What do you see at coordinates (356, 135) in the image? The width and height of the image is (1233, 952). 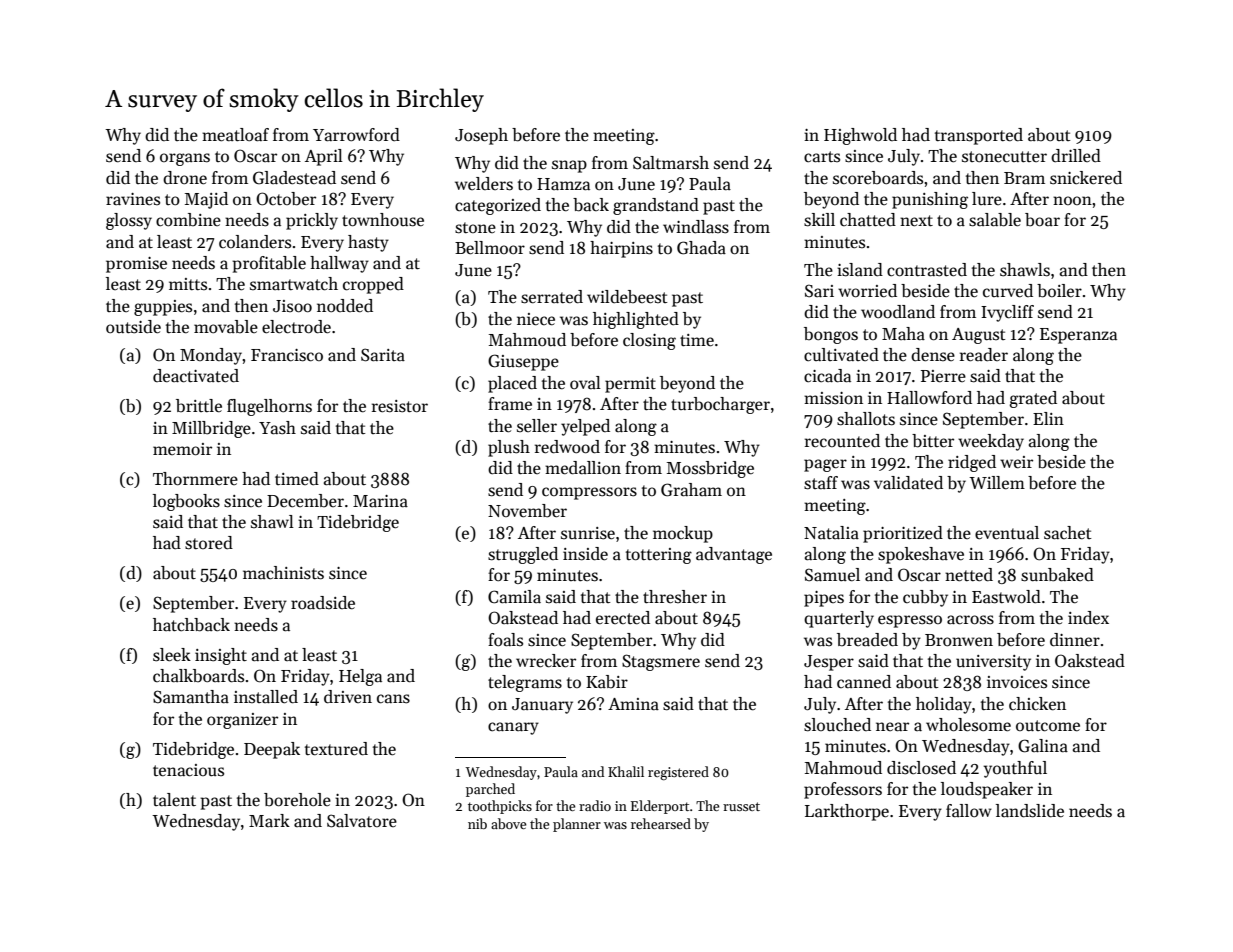 I see `Yarrowford` at bounding box center [356, 135].
